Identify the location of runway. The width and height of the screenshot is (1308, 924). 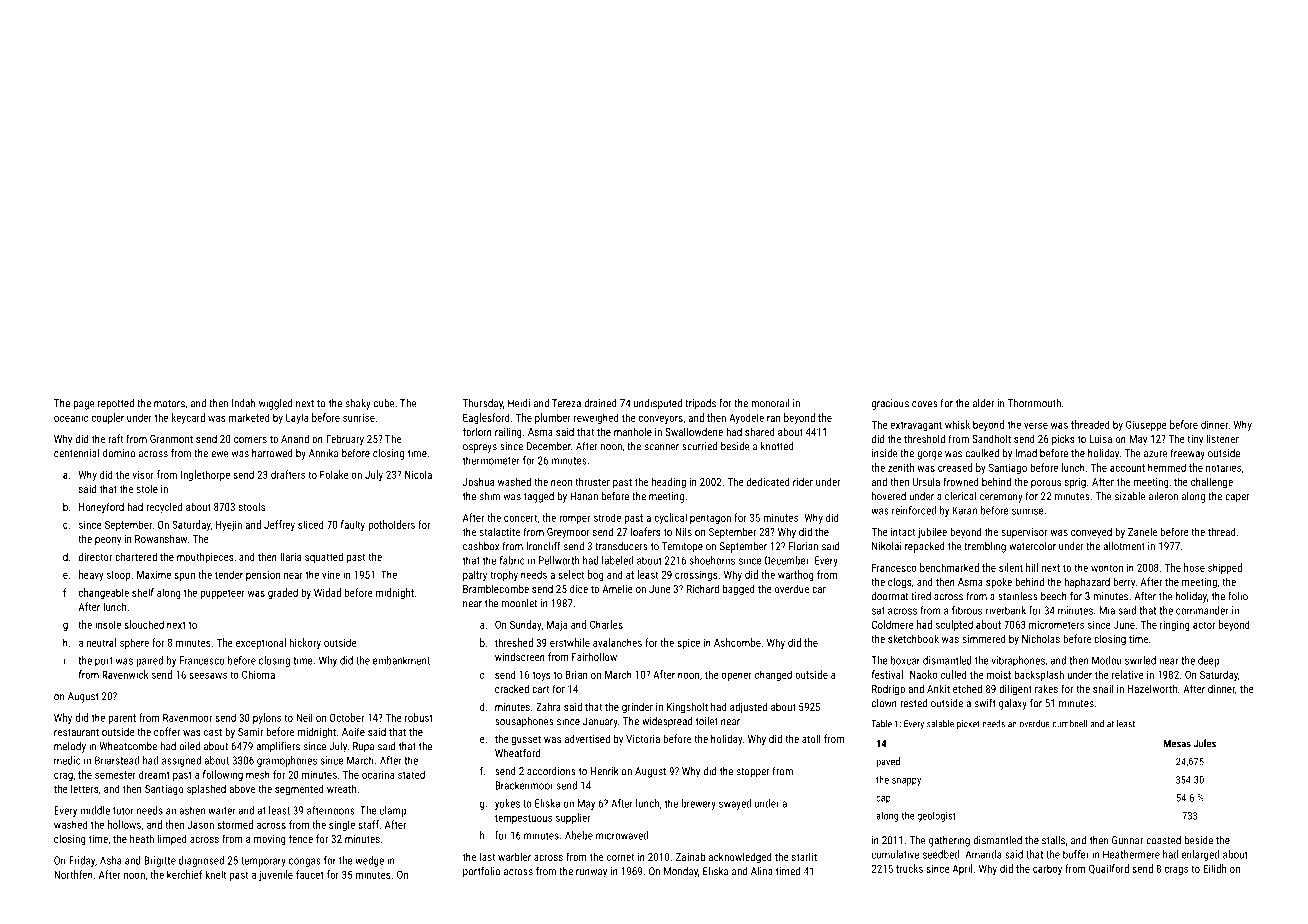
(591, 873).
